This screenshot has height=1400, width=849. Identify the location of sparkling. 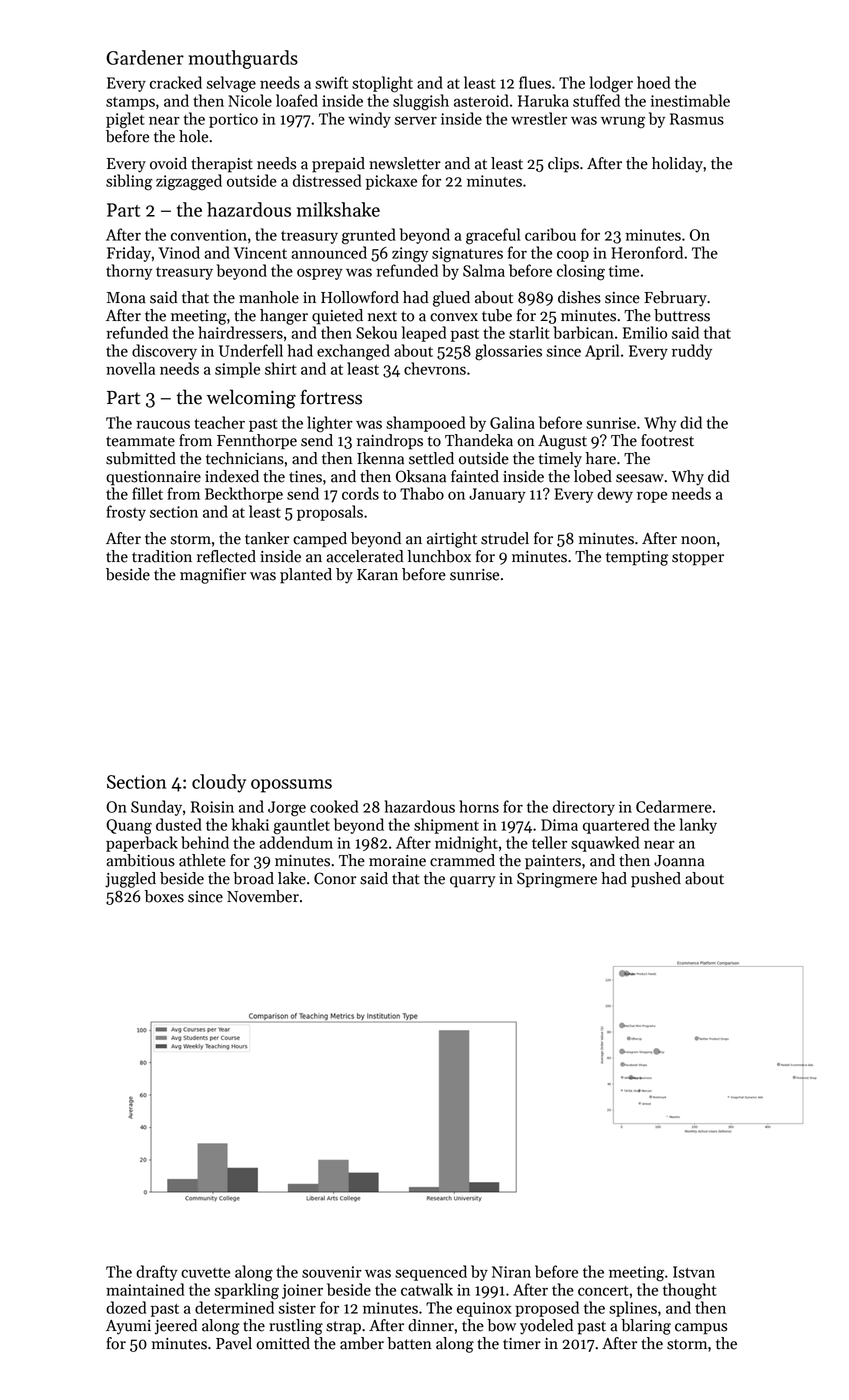
(247, 1291).
